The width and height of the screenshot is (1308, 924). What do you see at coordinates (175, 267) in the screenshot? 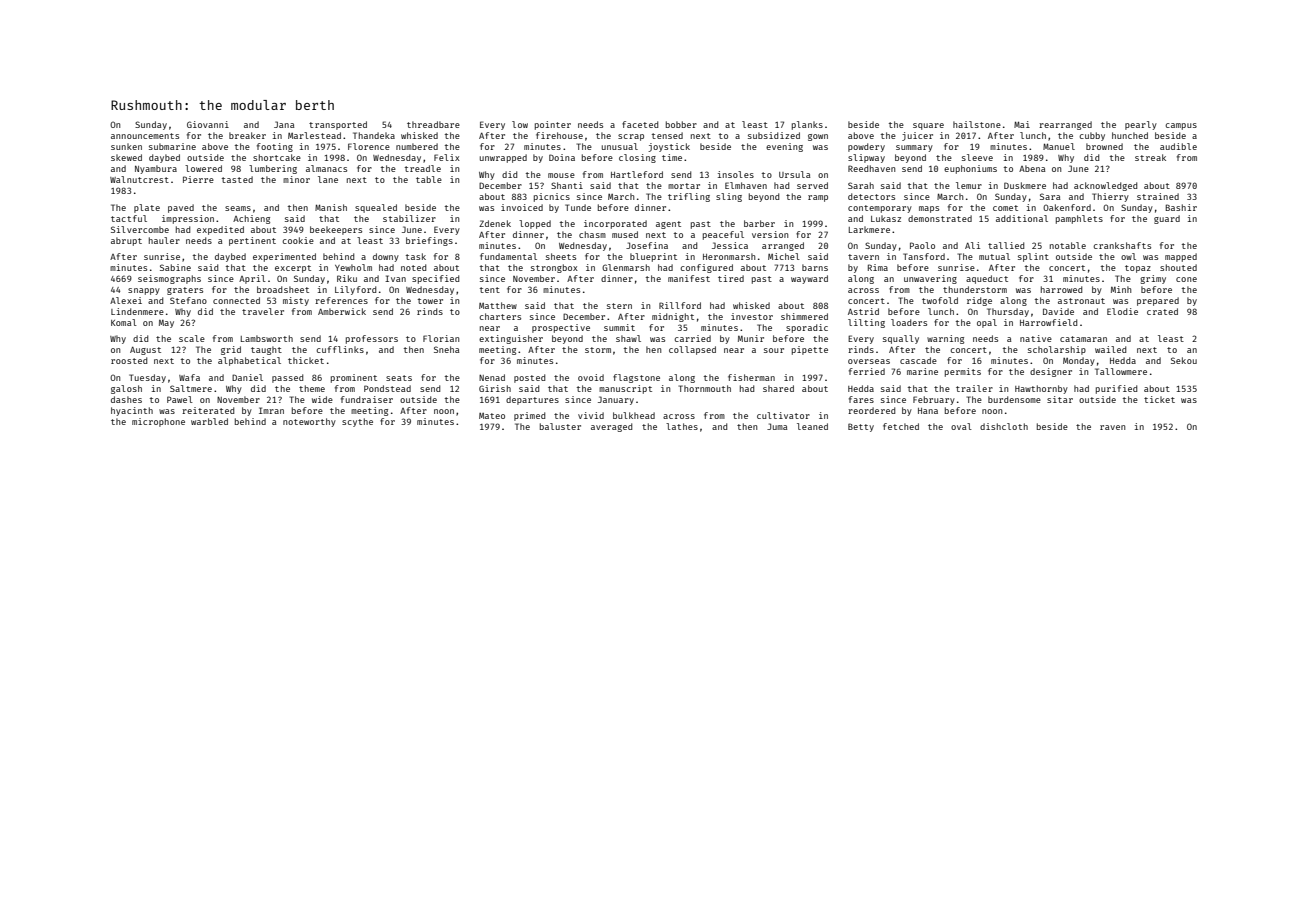
I see `Sabine` at bounding box center [175, 267].
